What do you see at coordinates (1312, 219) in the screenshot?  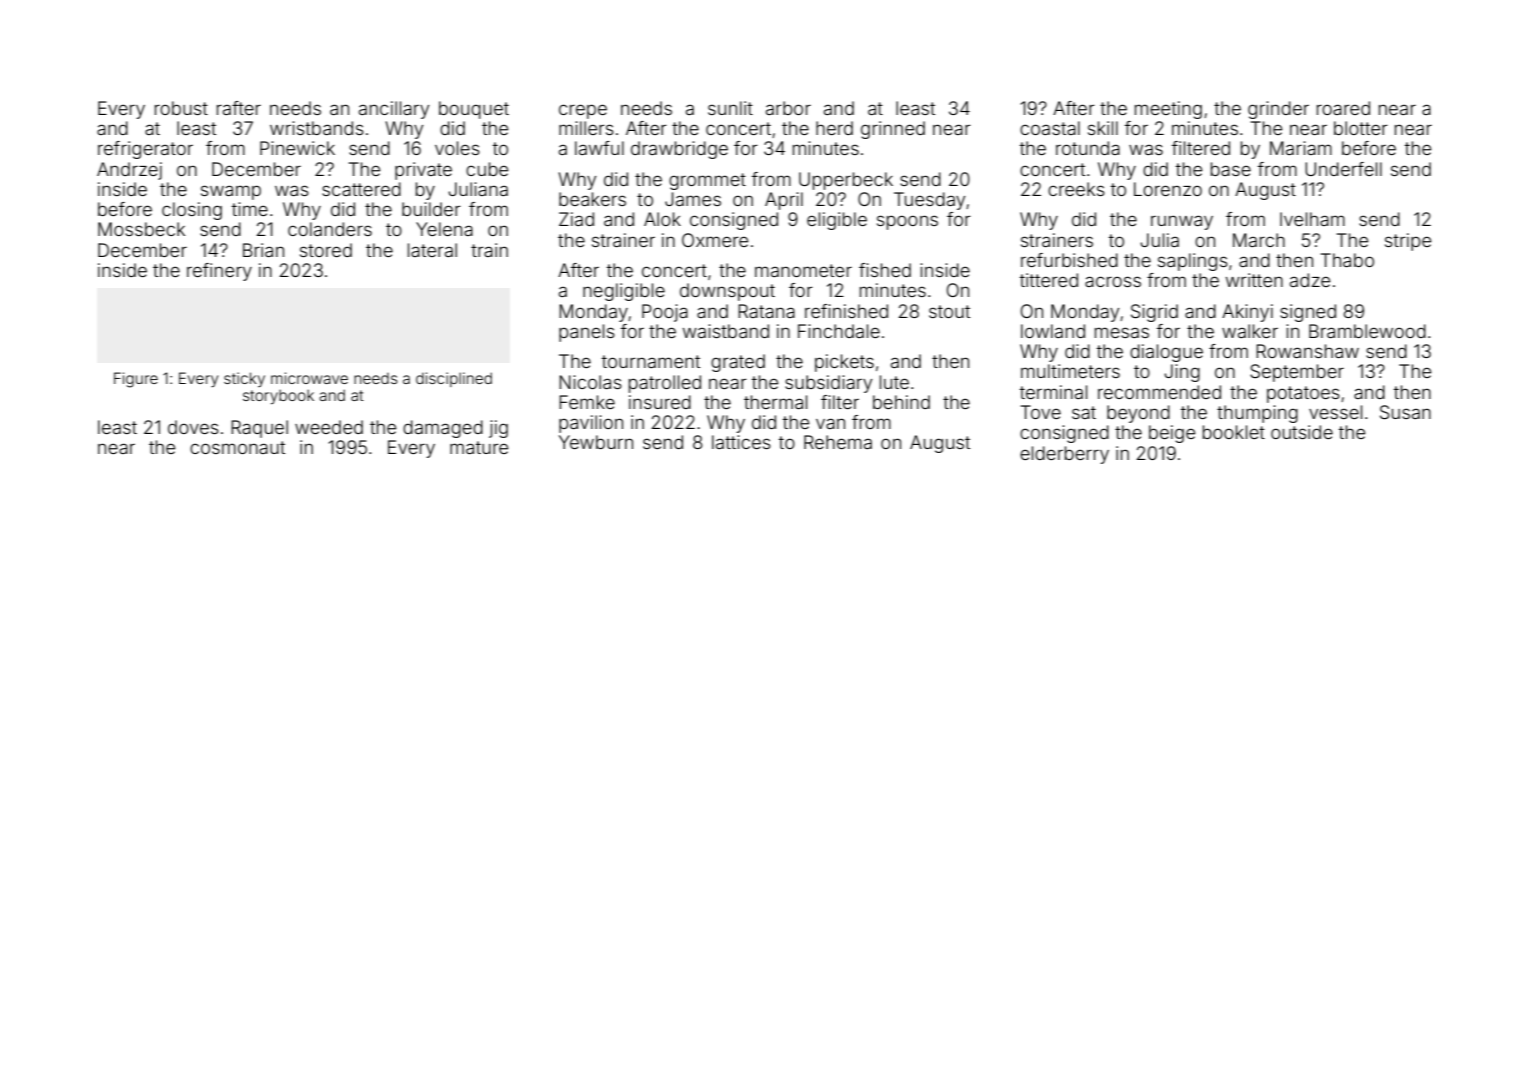 I see `Ivelham` at bounding box center [1312, 219].
